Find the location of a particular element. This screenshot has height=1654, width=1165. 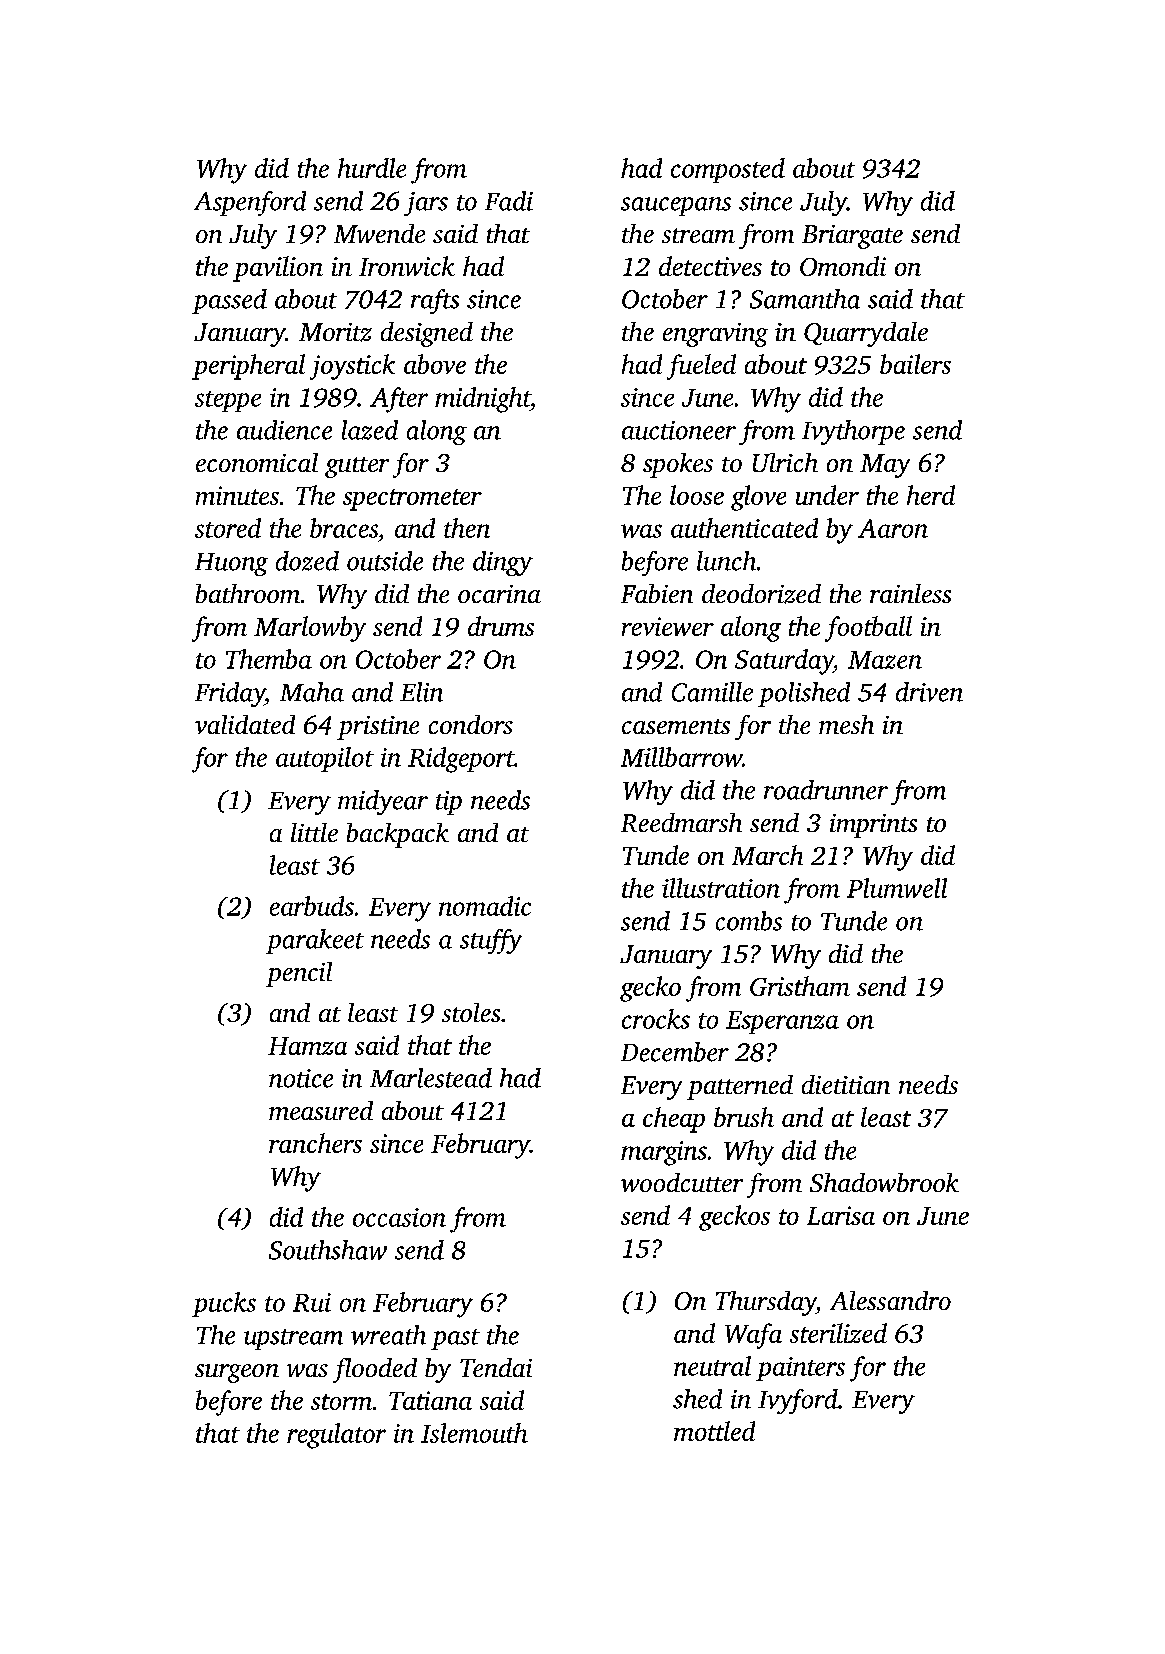

mesh is located at coordinates (846, 724).
